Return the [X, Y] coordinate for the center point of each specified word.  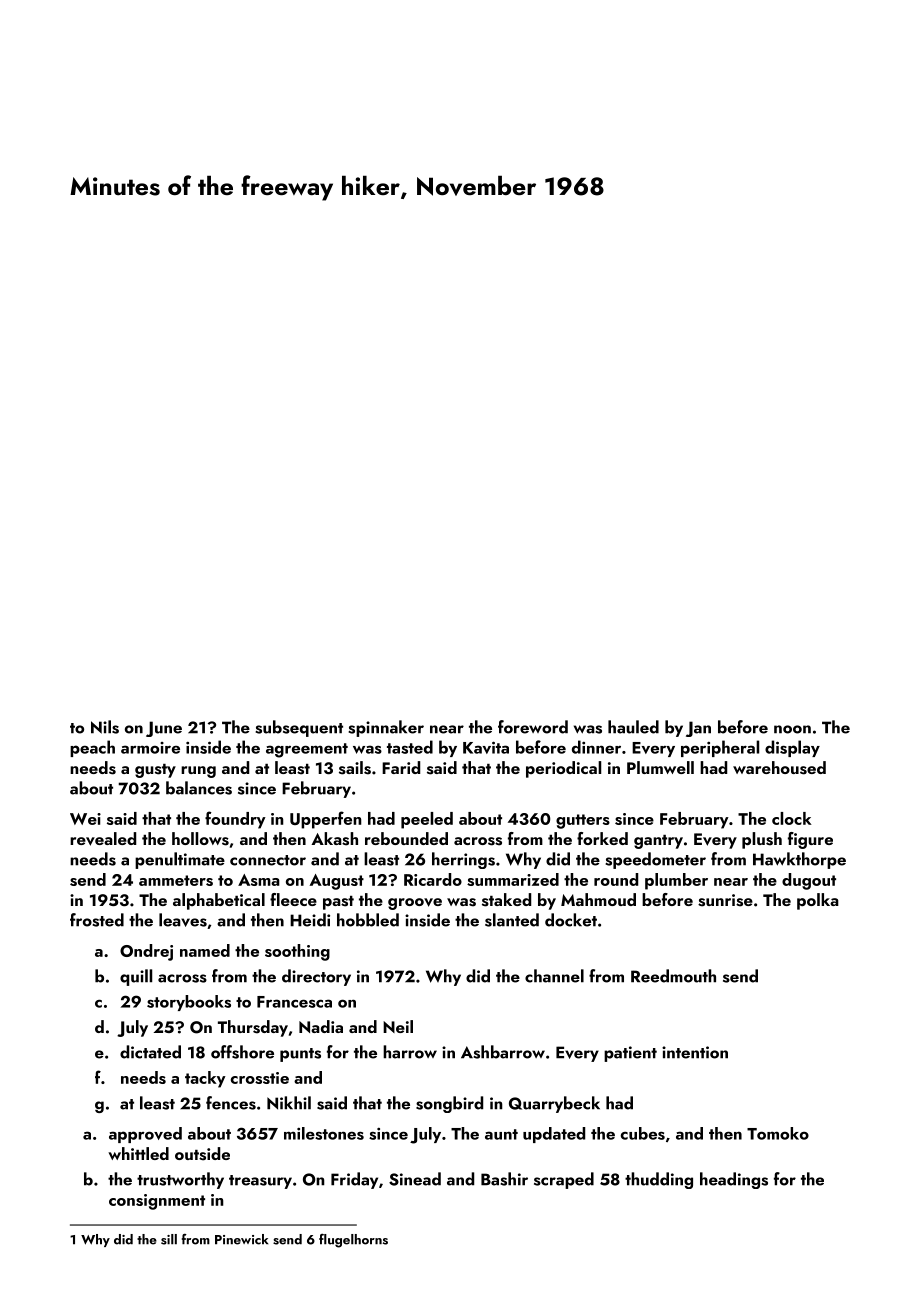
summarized [513, 879]
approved [145, 1135]
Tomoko [778, 1133]
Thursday [253, 1028]
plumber [676, 881]
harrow [410, 1052]
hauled [633, 727]
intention [695, 1052]
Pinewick [241, 1239]
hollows [200, 839]
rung [198, 772]
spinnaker [386, 728]
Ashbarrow [503, 1052]
